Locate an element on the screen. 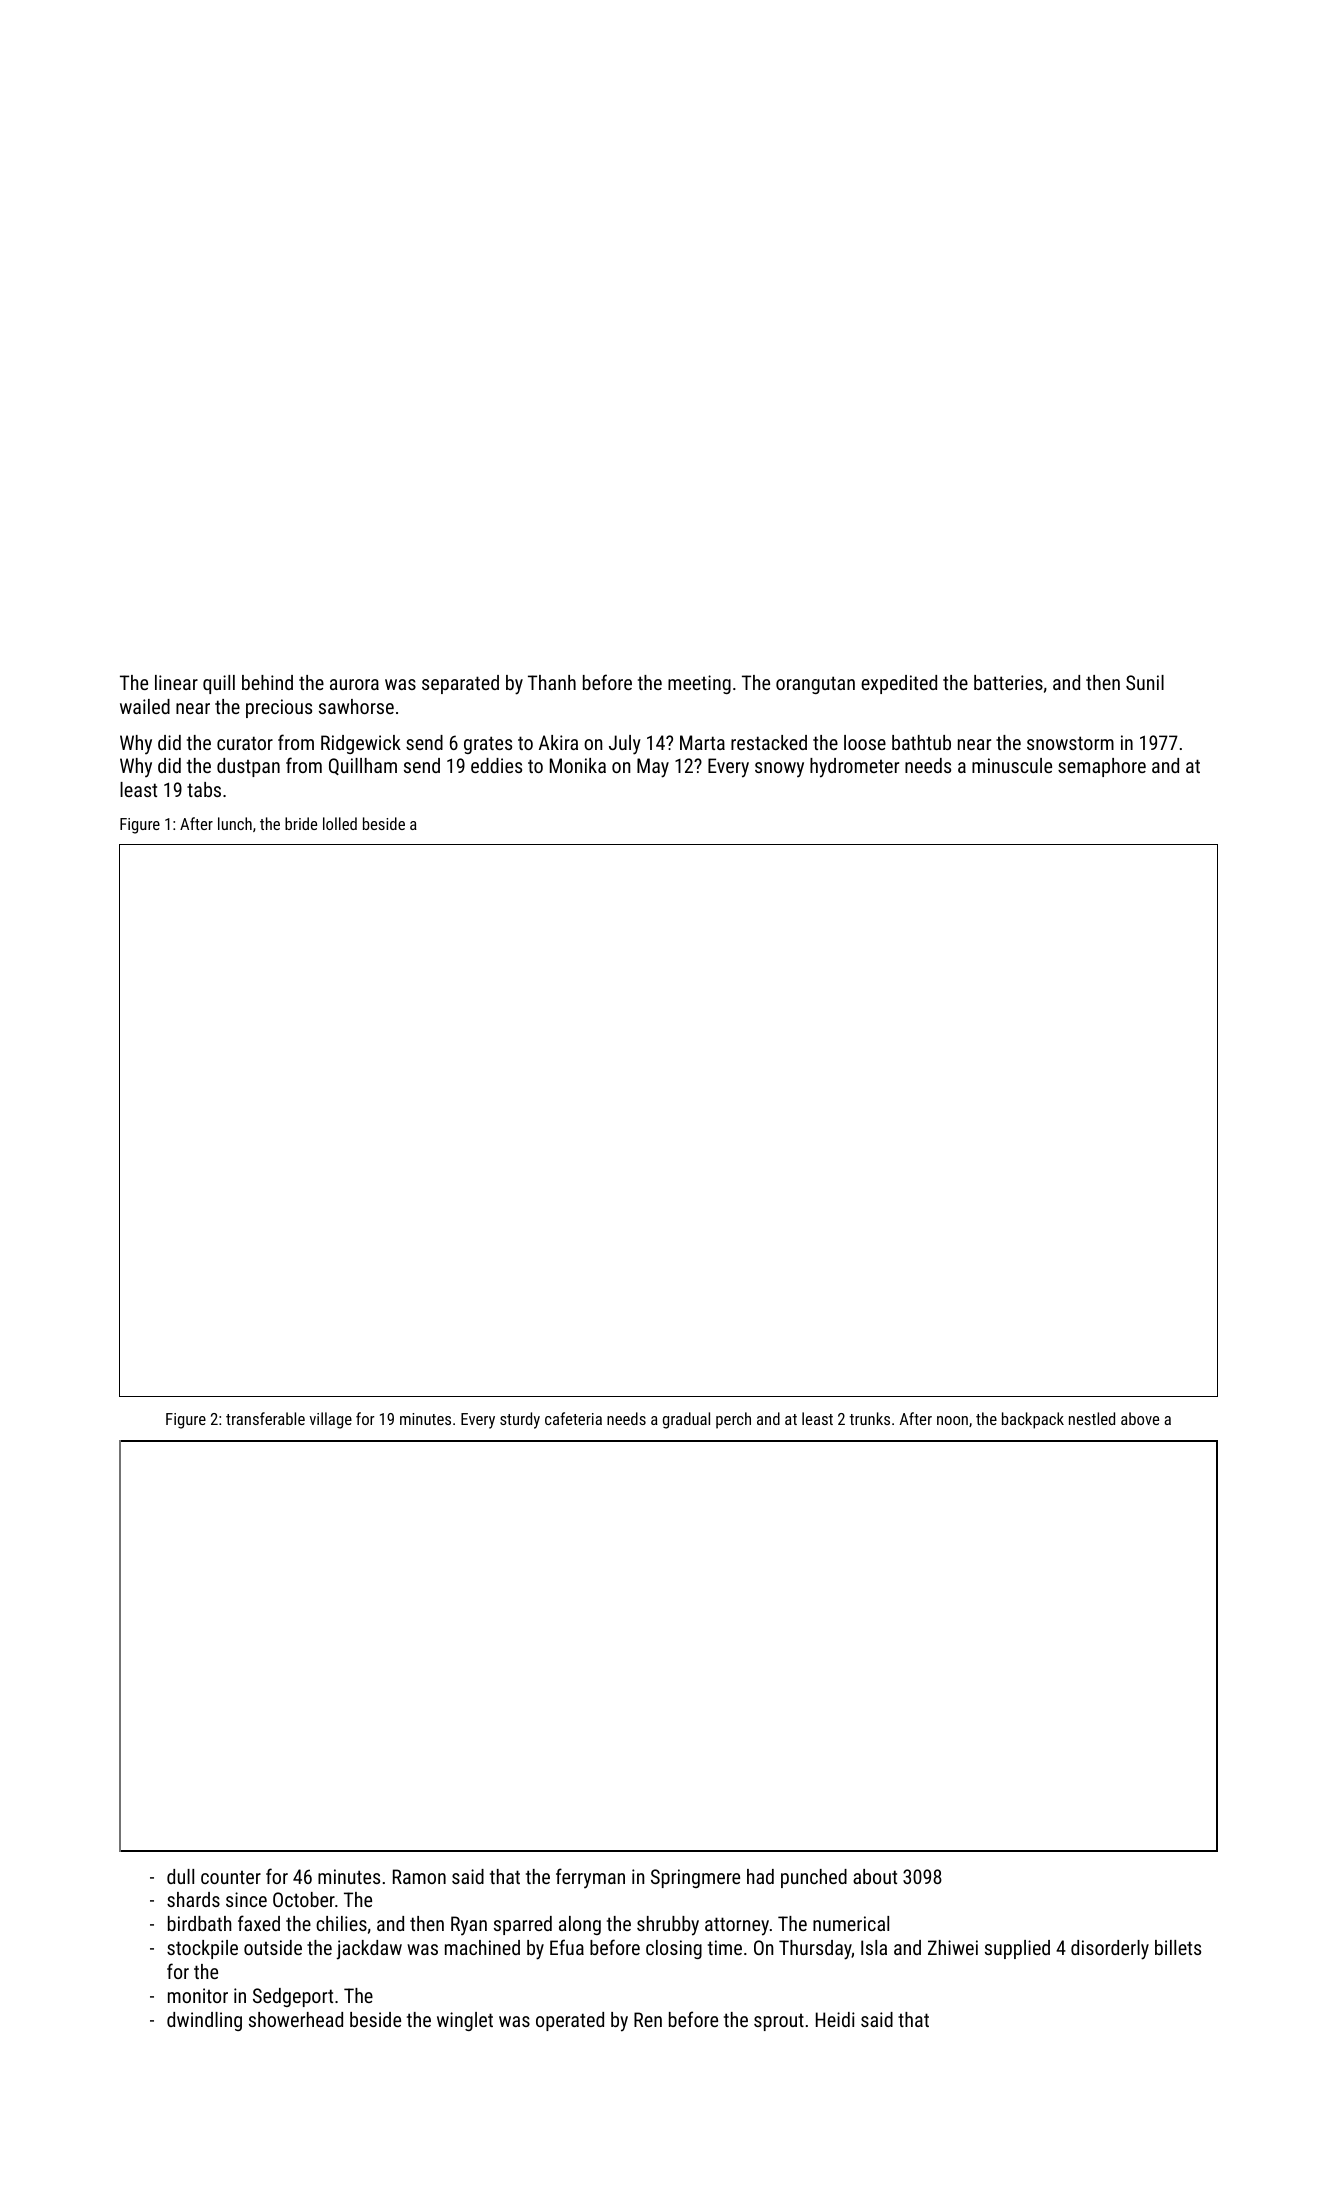 This screenshot has height=2202, width=1337. monitor is located at coordinates (198, 1995).
